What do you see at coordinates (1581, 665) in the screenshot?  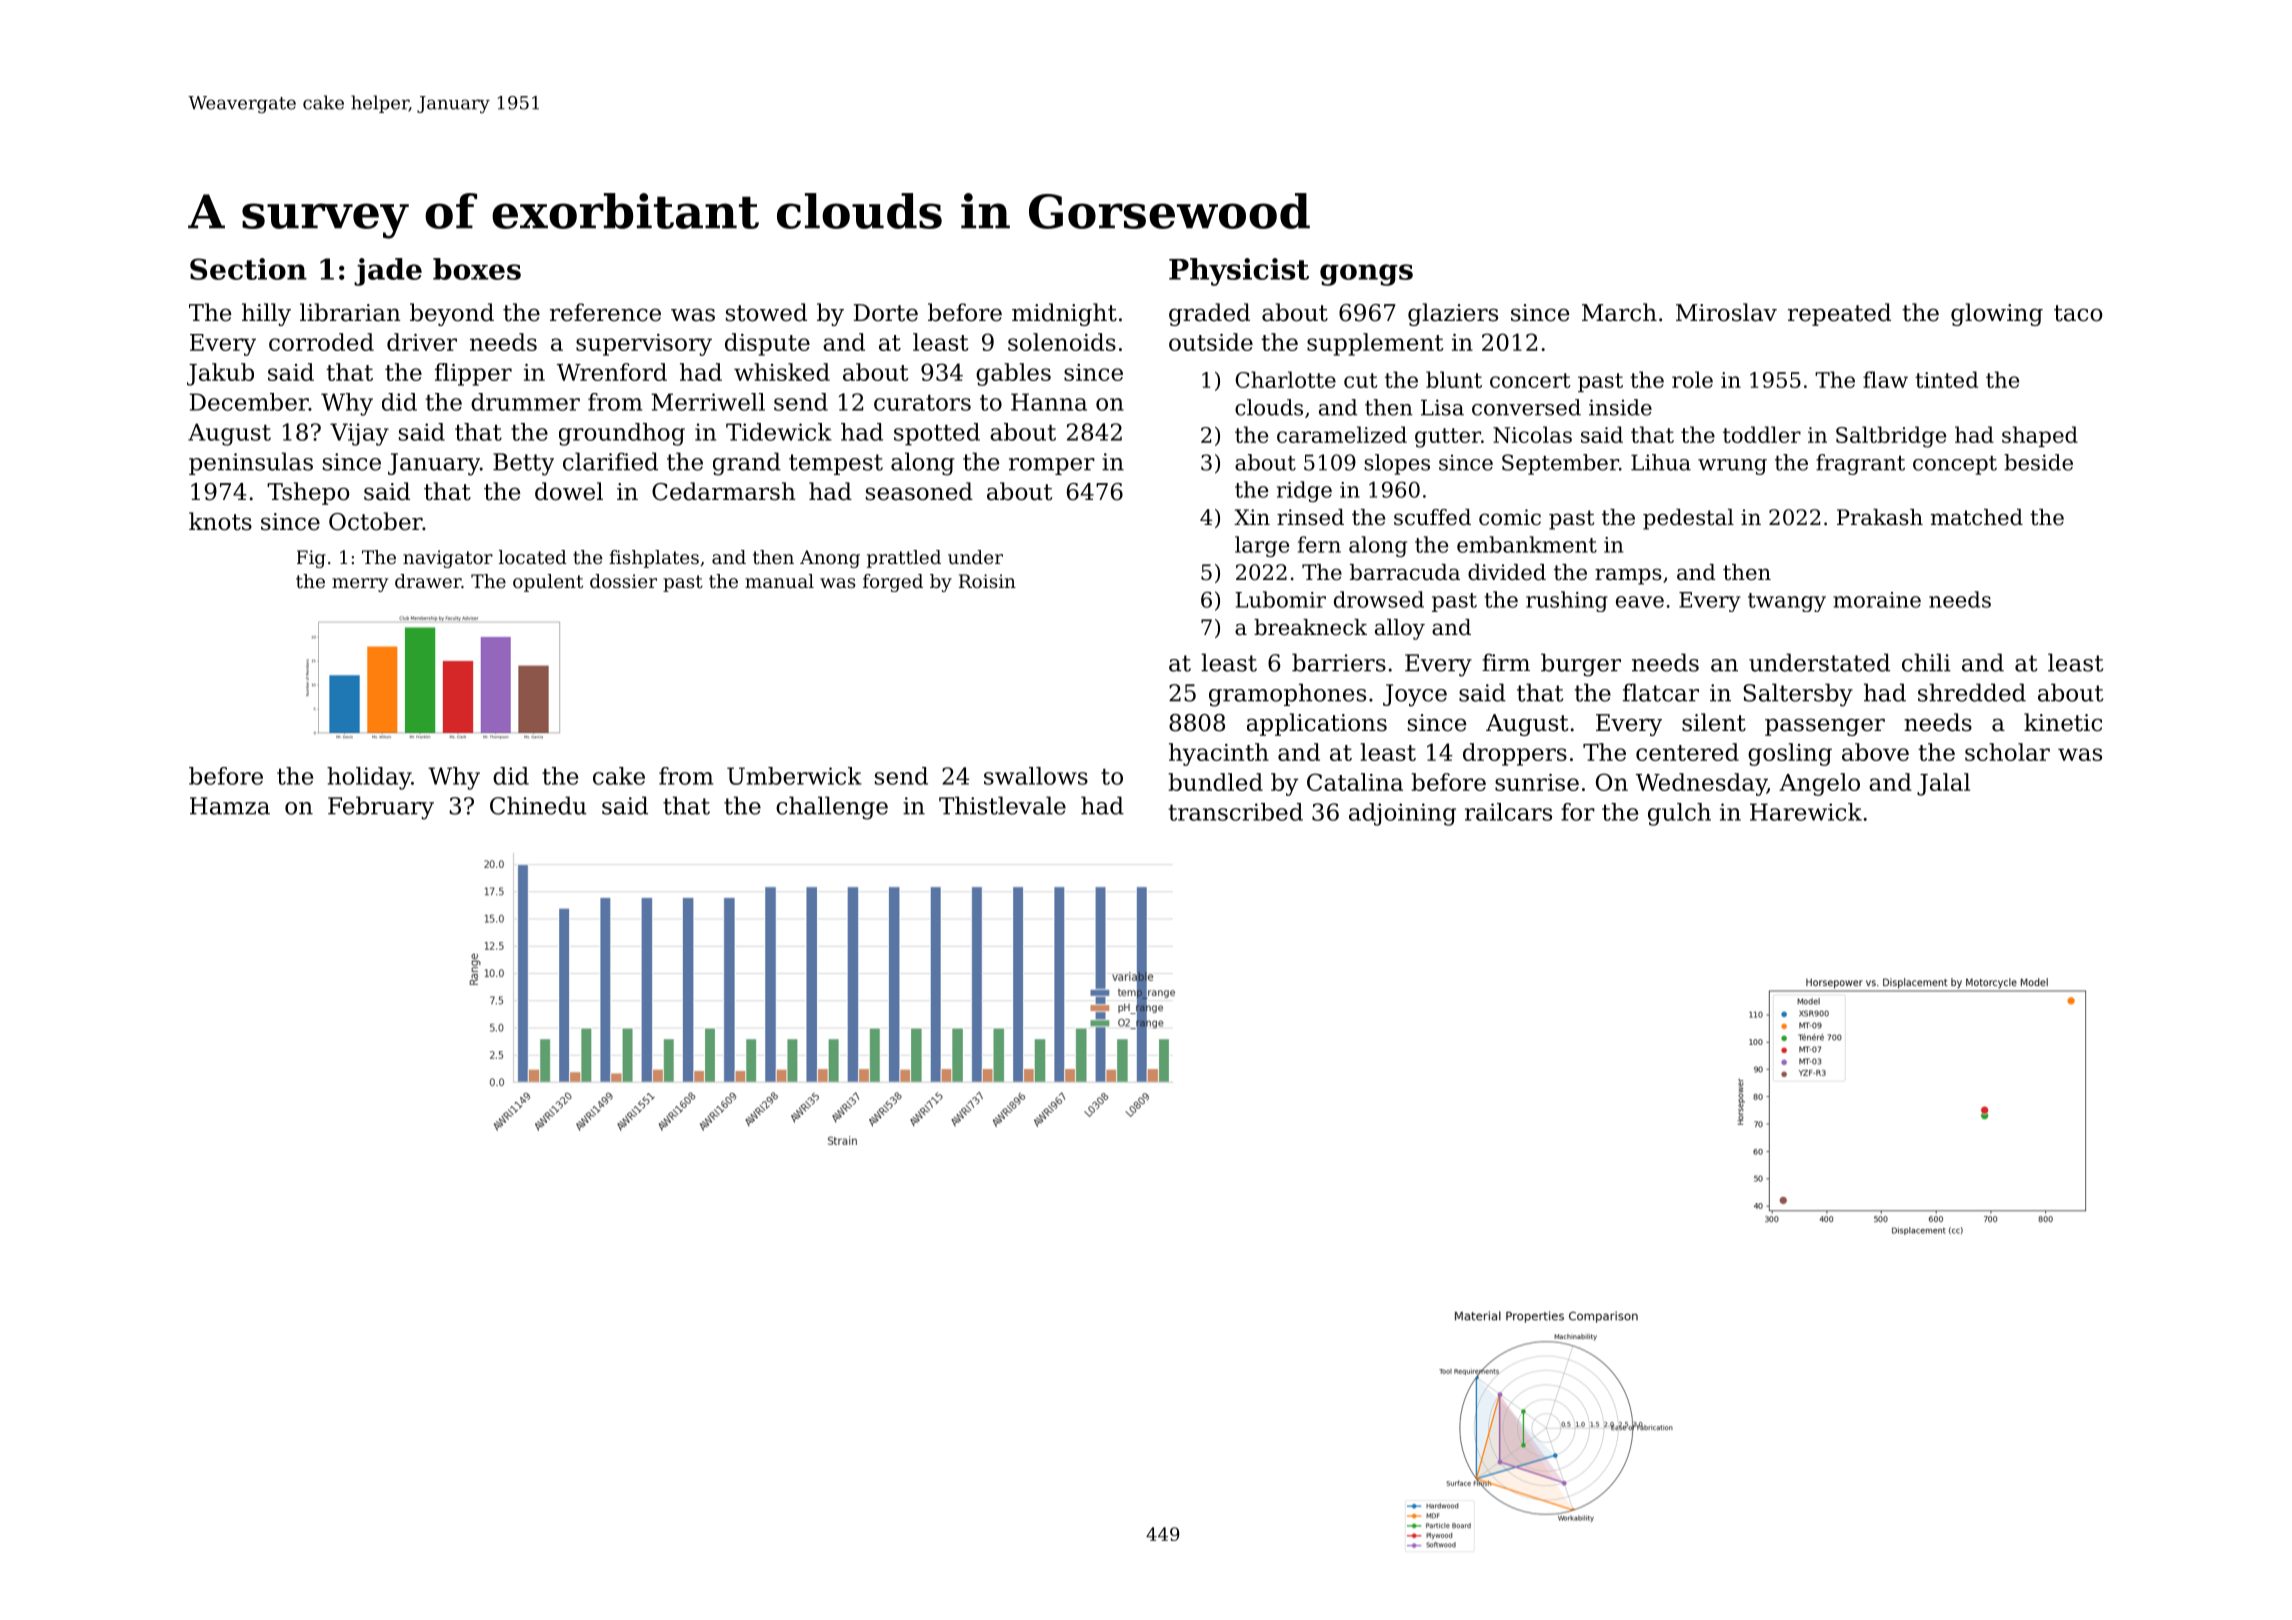 I see `burger` at bounding box center [1581, 665].
